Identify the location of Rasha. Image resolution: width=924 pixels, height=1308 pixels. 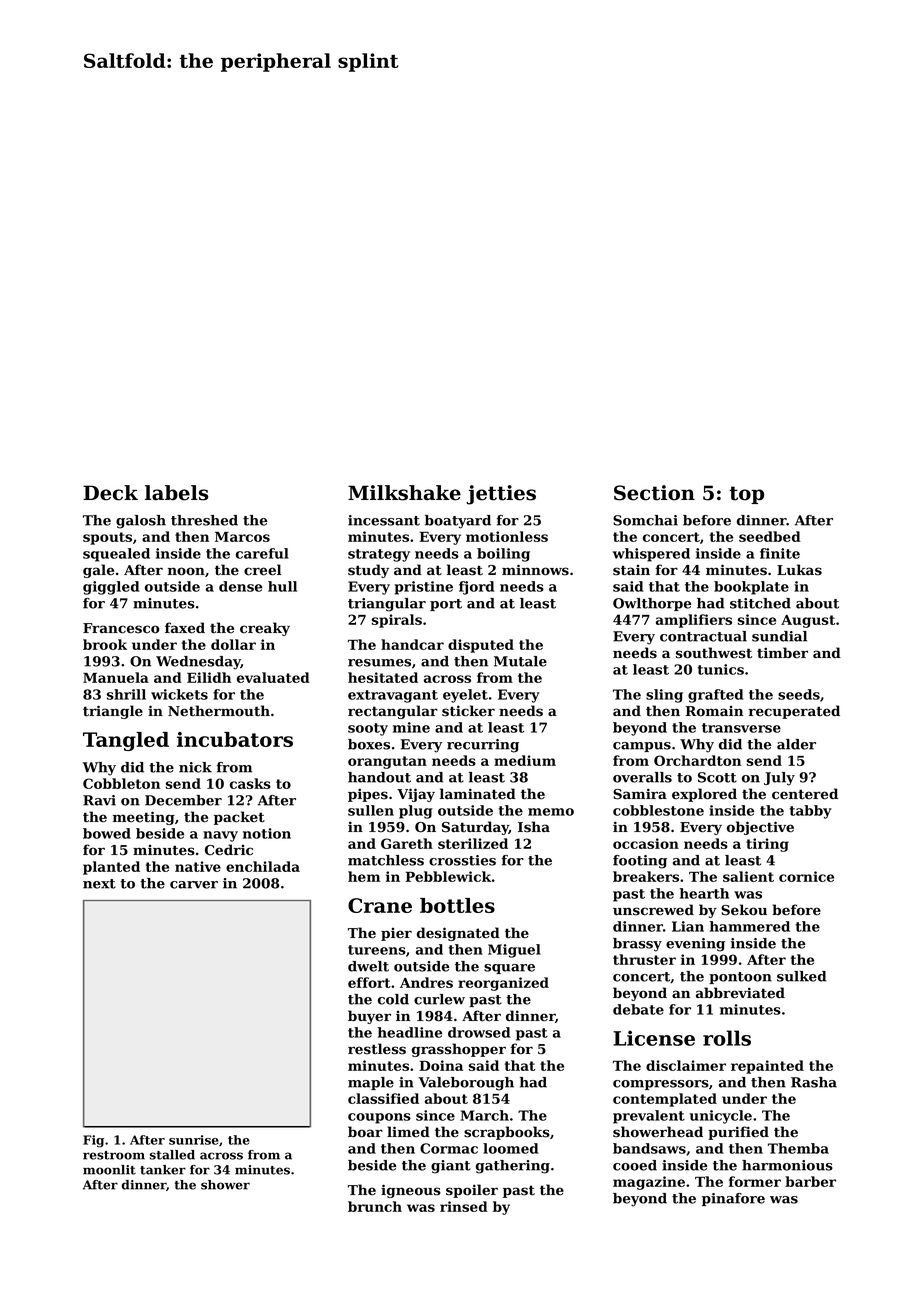
(814, 1082).
